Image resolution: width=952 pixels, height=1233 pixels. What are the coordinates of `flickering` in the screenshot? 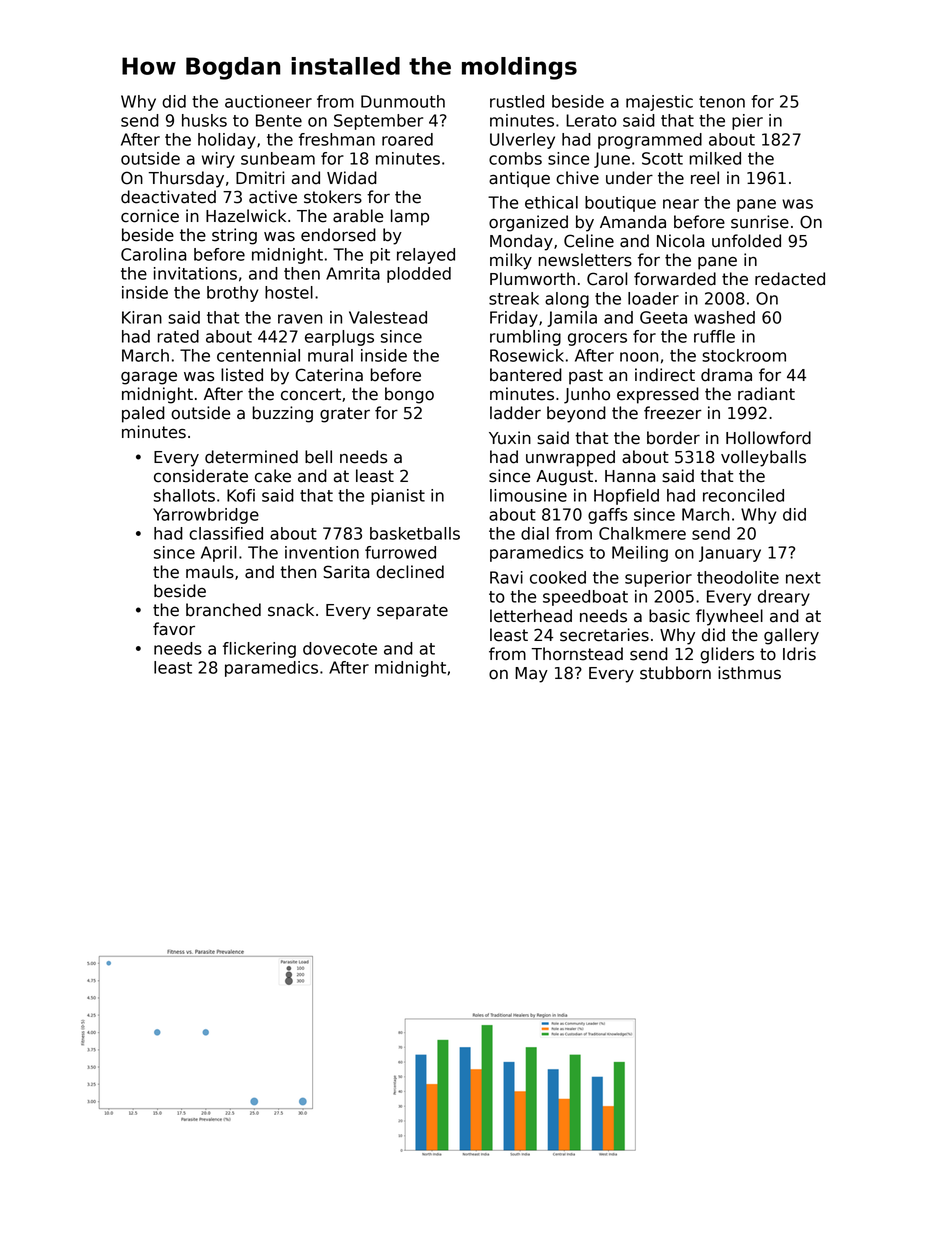 It's located at (259, 650).
